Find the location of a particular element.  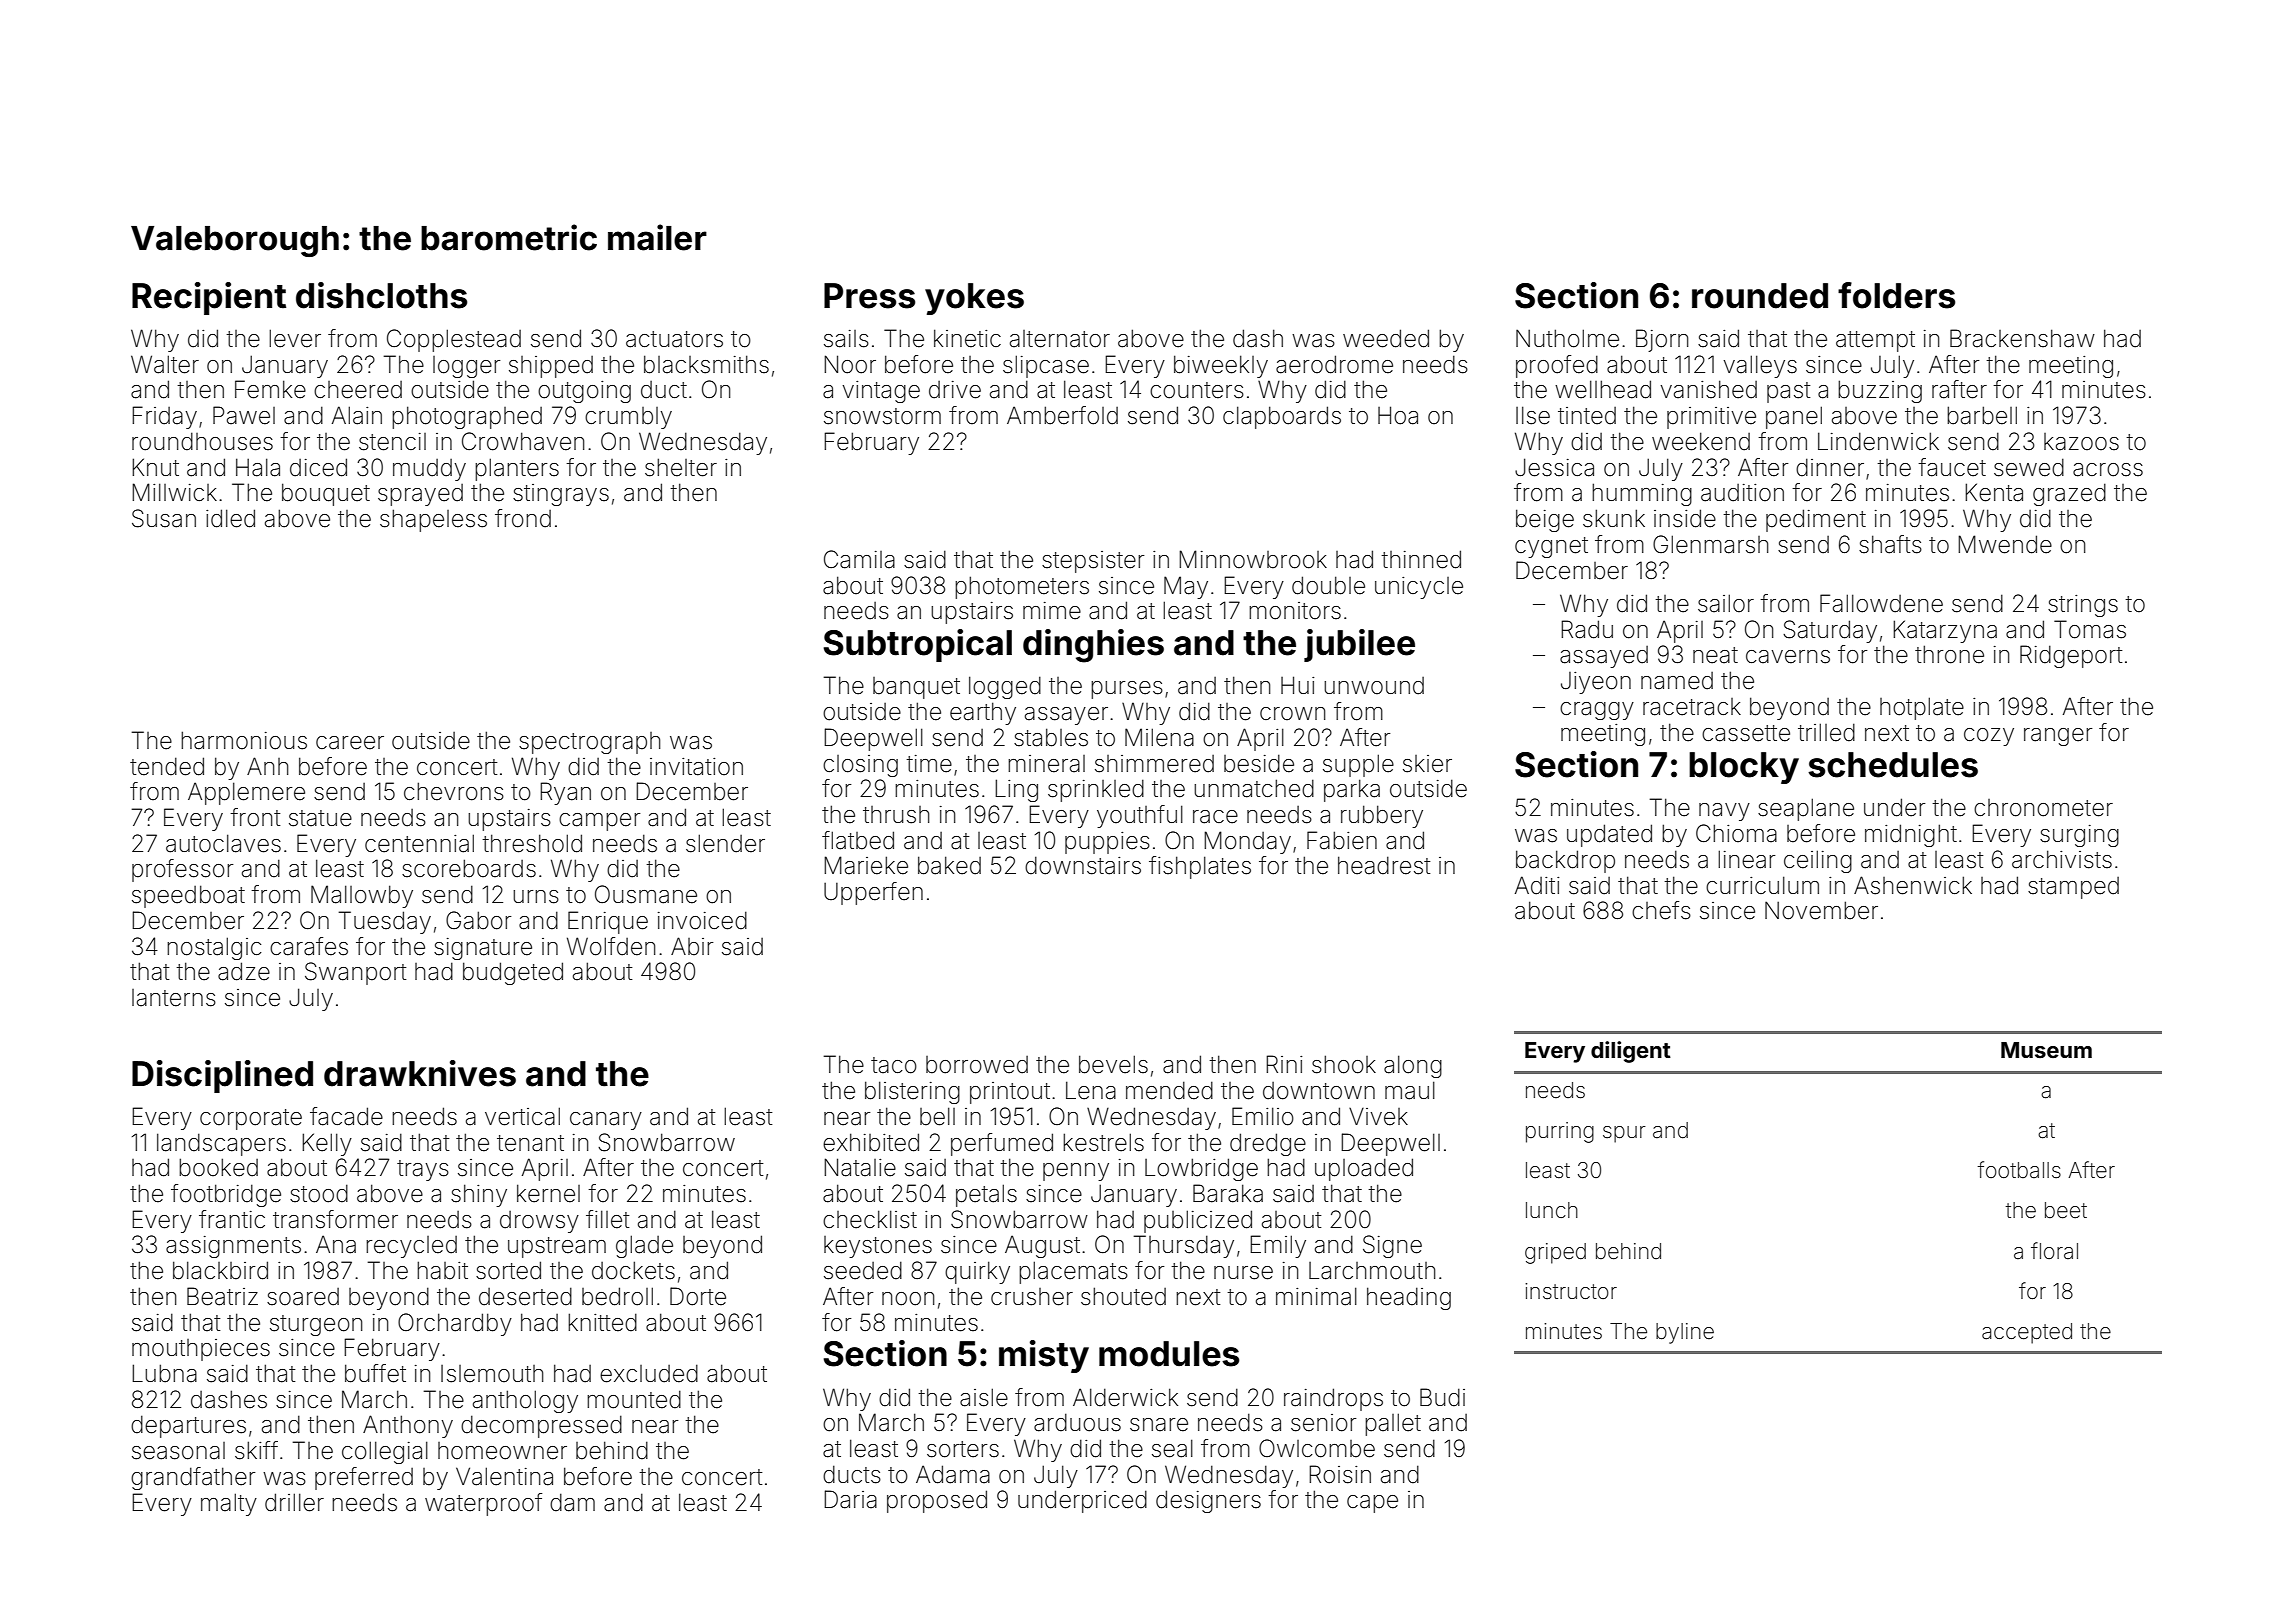

adze is located at coordinates (244, 971).
